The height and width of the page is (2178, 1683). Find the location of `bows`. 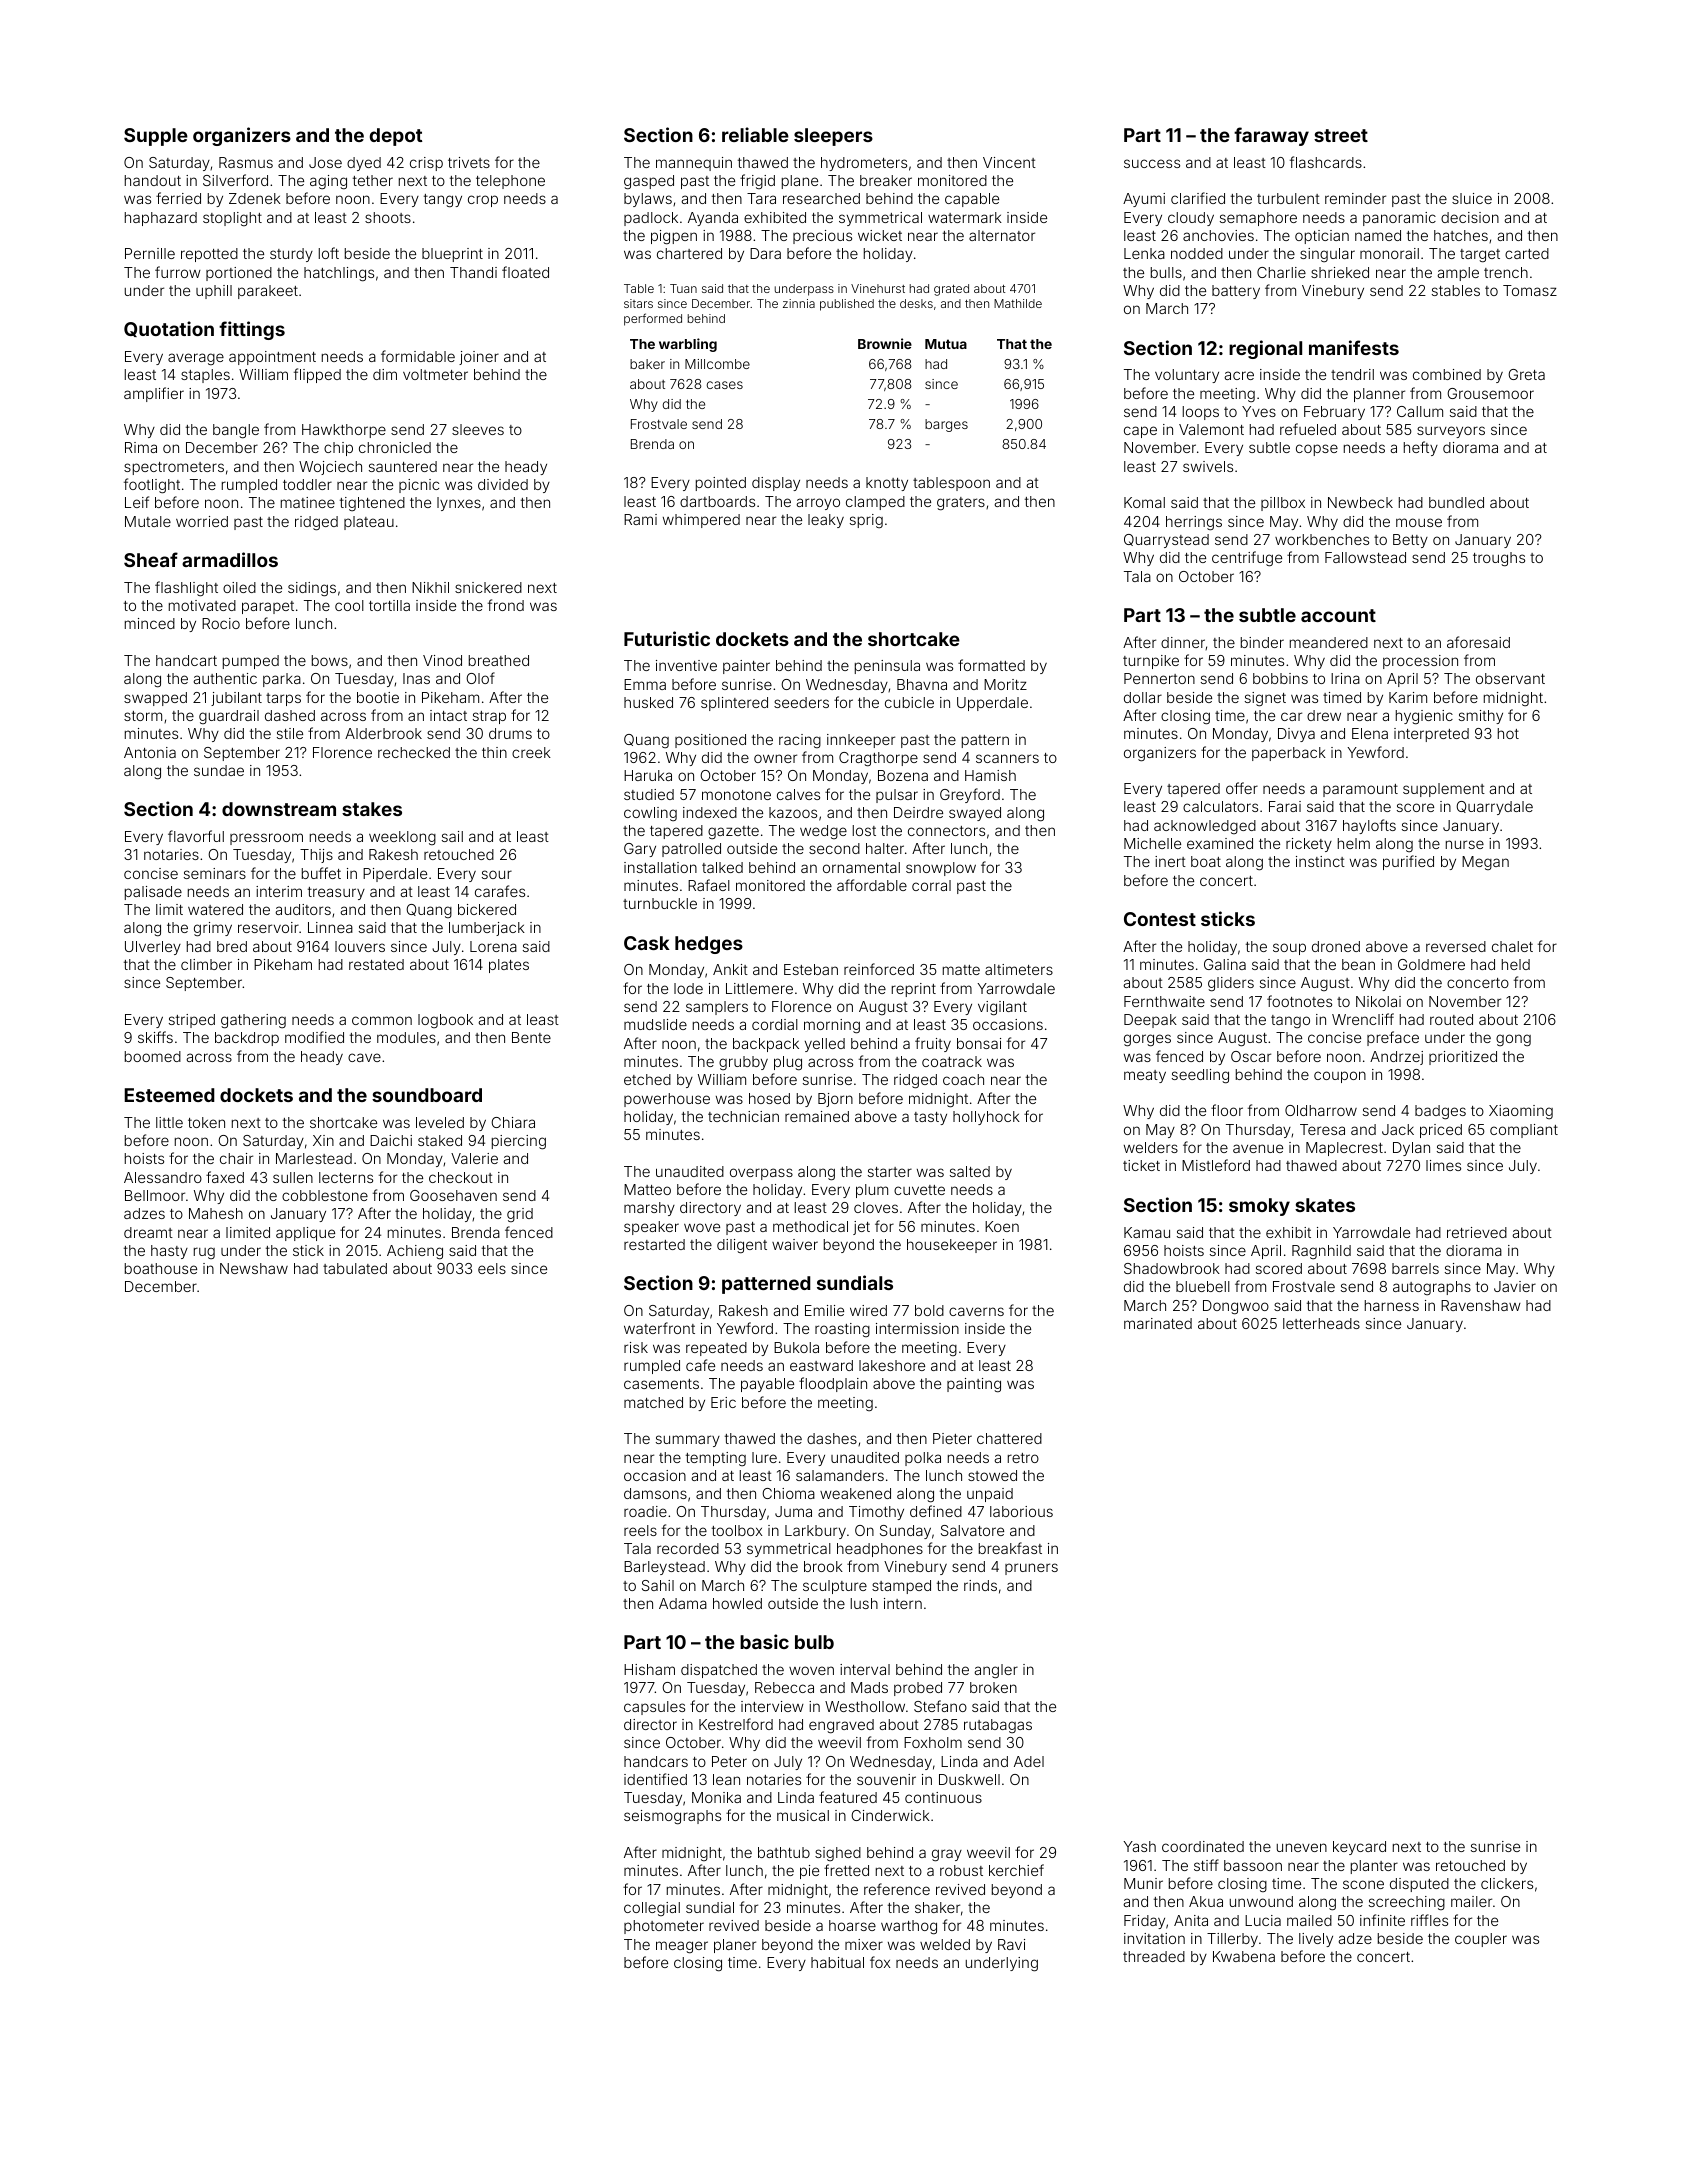

bows is located at coordinates (330, 660).
